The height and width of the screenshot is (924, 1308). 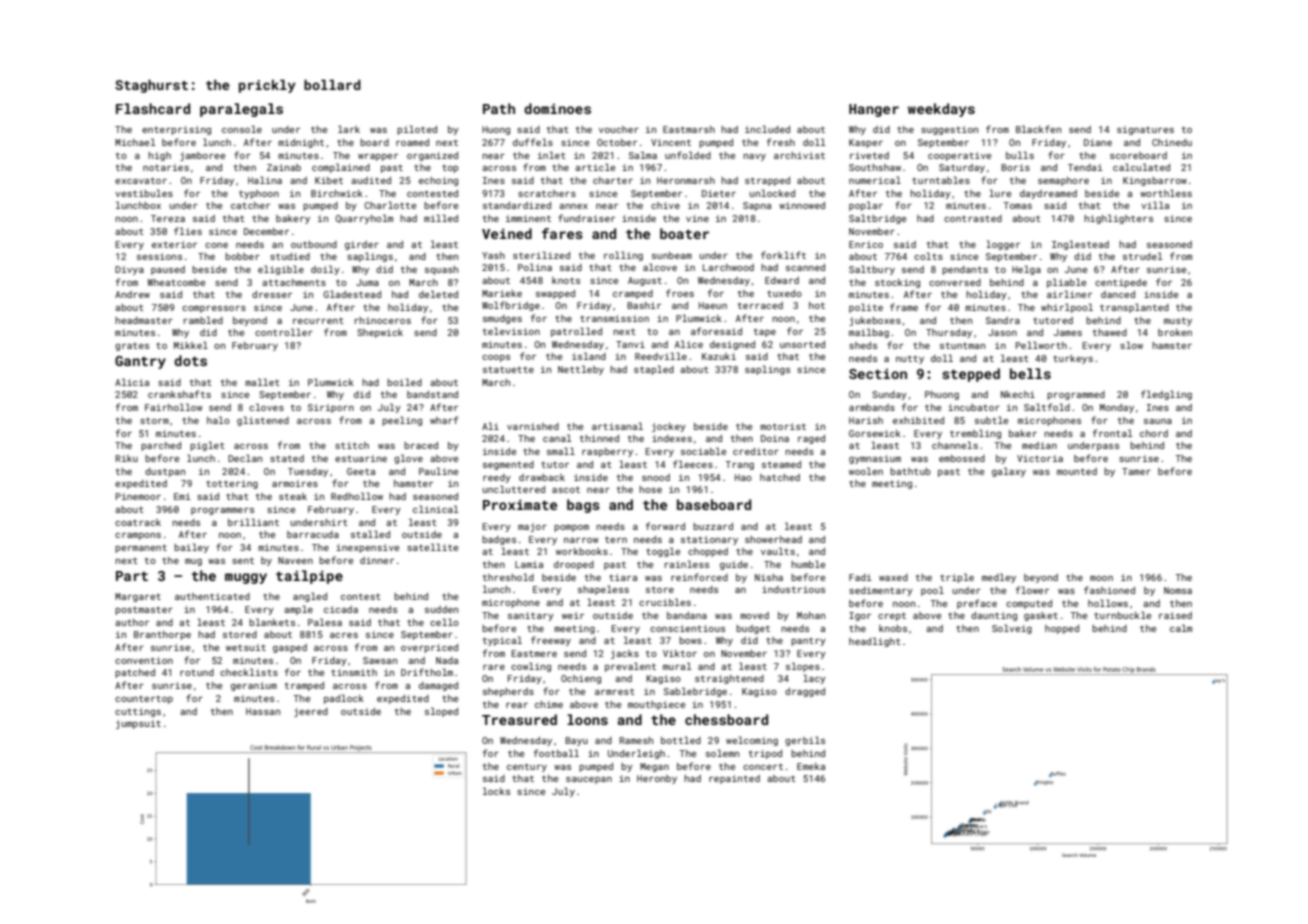 What do you see at coordinates (141, 180) in the screenshot?
I see `excavator` at bounding box center [141, 180].
